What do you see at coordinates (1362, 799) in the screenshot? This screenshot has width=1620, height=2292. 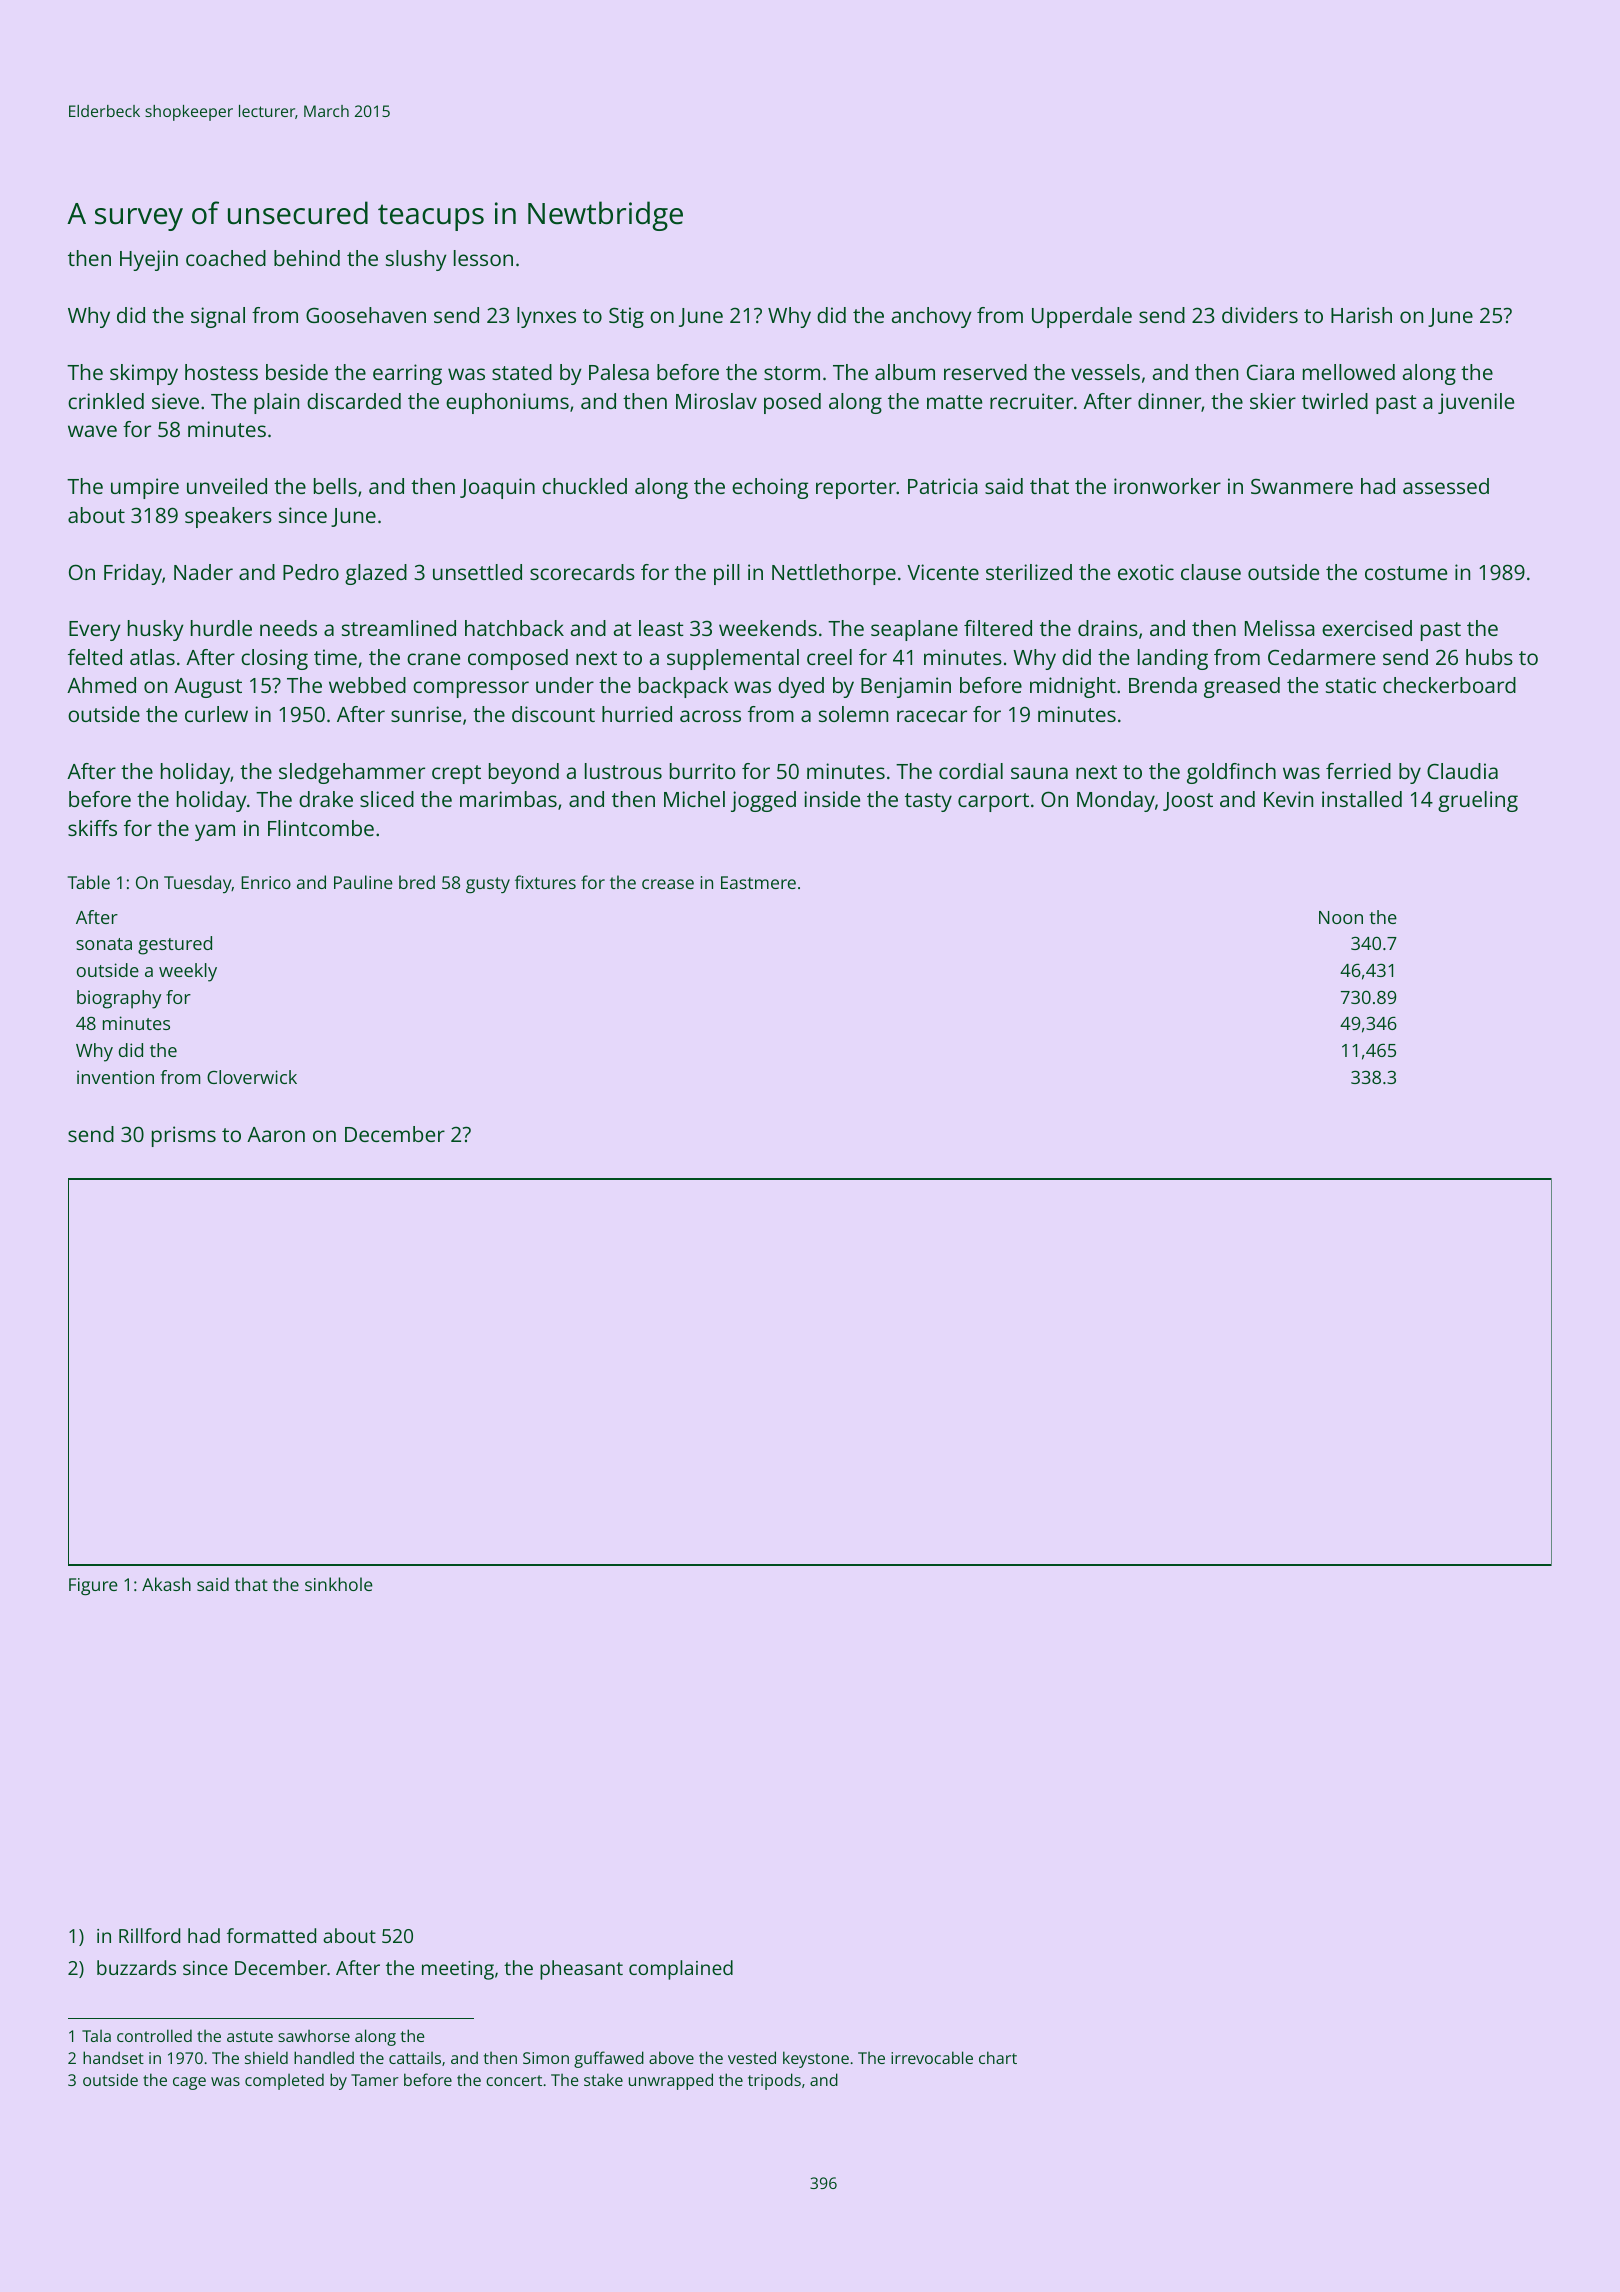 I see `installed` at bounding box center [1362, 799].
